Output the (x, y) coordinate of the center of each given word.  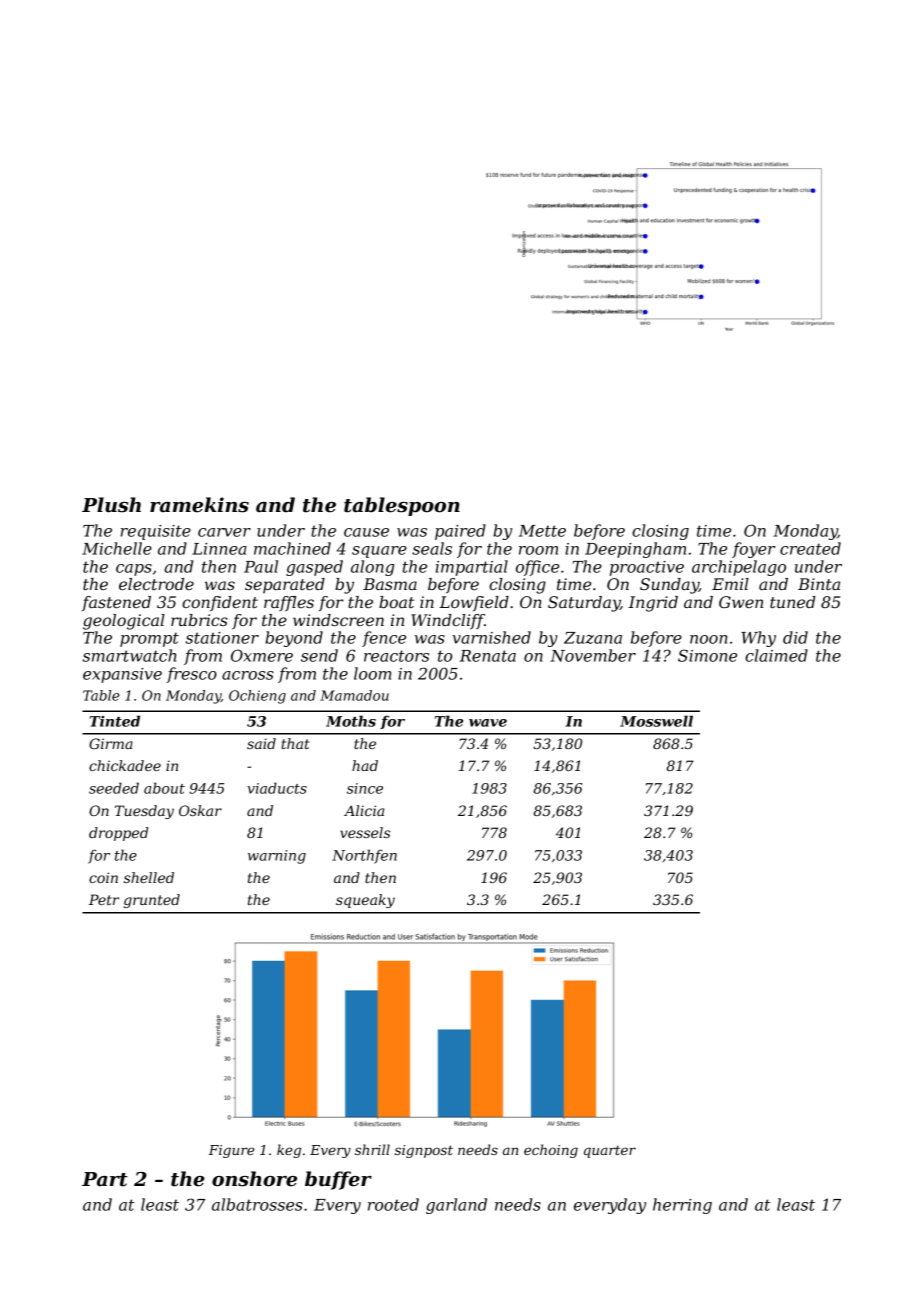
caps (134, 570)
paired (460, 532)
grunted (152, 901)
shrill (372, 1149)
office (537, 568)
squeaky (365, 901)
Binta (819, 584)
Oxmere (262, 655)
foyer (754, 550)
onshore (254, 1179)
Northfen (364, 856)
